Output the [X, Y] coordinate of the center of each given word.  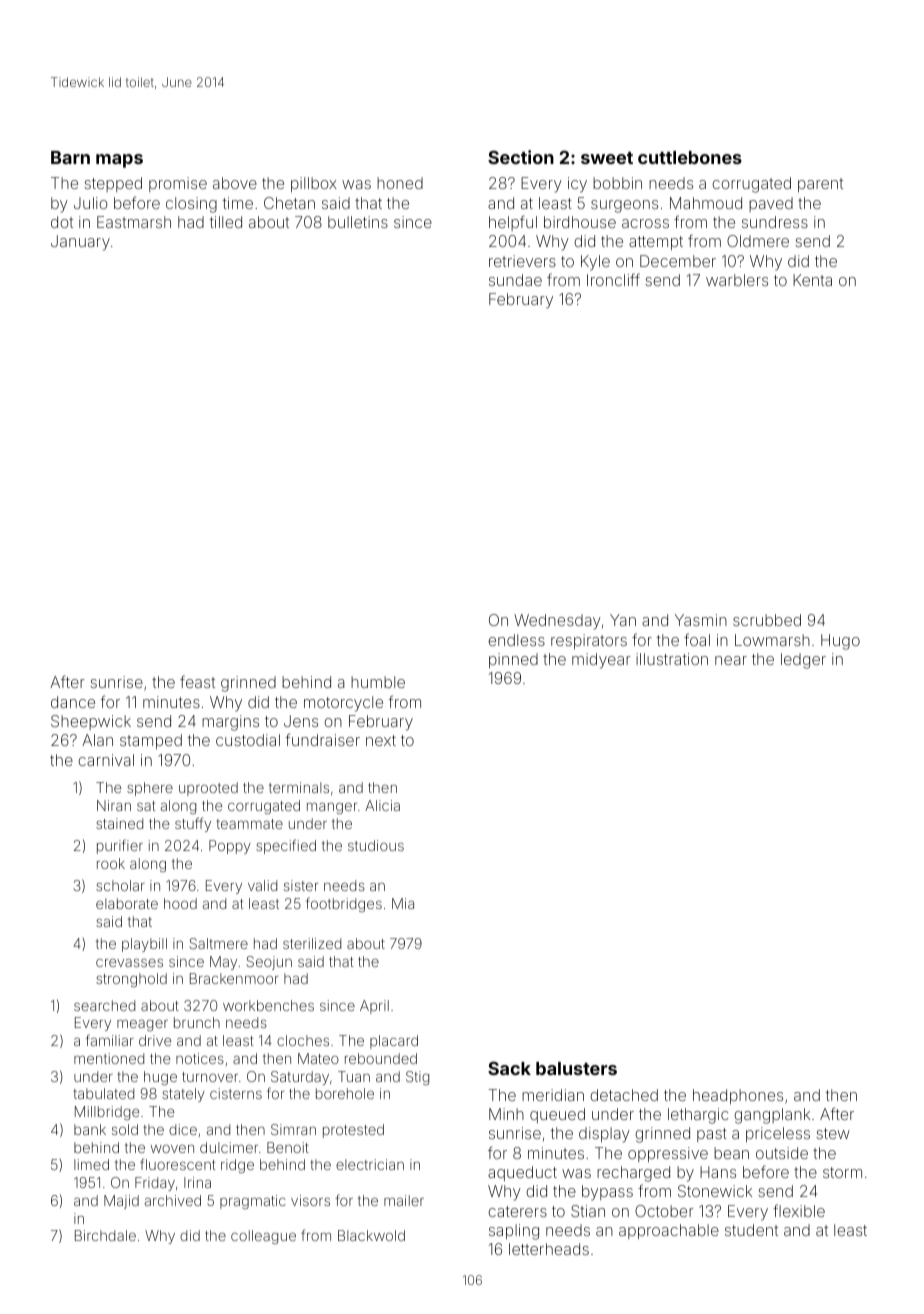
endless [516, 640]
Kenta [812, 280]
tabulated [103, 1093]
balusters [576, 1068]
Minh [506, 1114]
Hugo [840, 642]
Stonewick [715, 1191]
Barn [70, 157]
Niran [114, 805]
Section [521, 157]
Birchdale [105, 1235]
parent [820, 185]
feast [197, 681]
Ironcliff [613, 279]
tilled [225, 222]
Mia [403, 903]
